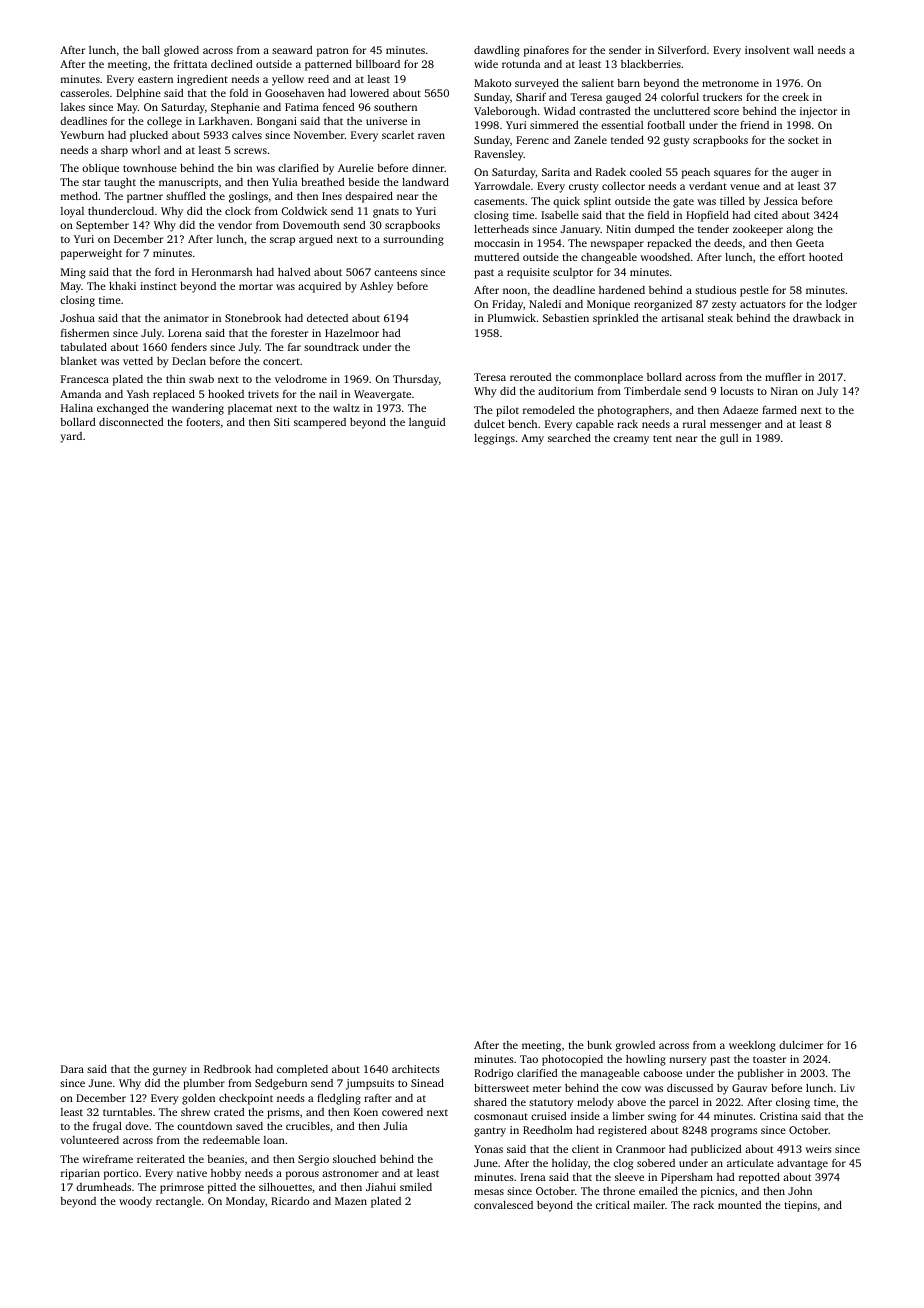  What do you see at coordinates (713, 229) in the page?
I see `tender` at bounding box center [713, 229].
